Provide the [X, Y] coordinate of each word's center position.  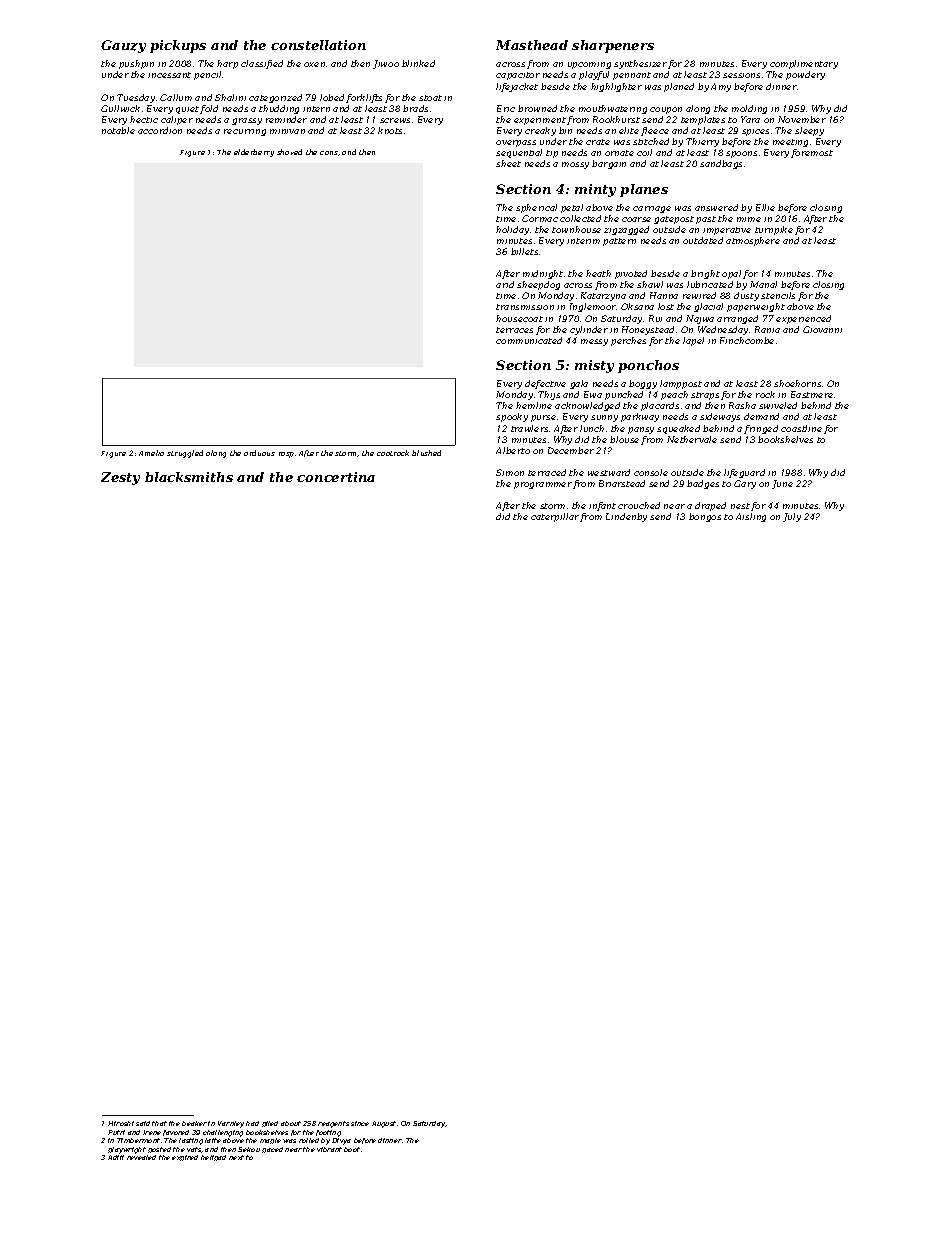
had [252, 1123]
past [706, 220]
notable [118, 130]
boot [352, 1149]
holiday [512, 230]
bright [705, 274]
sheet [508, 163]
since [360, 1123]
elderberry [254, 153]
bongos [705, 517]
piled [270, 1124]
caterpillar [555, 517]
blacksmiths [189, 477]
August [384, 1124]
